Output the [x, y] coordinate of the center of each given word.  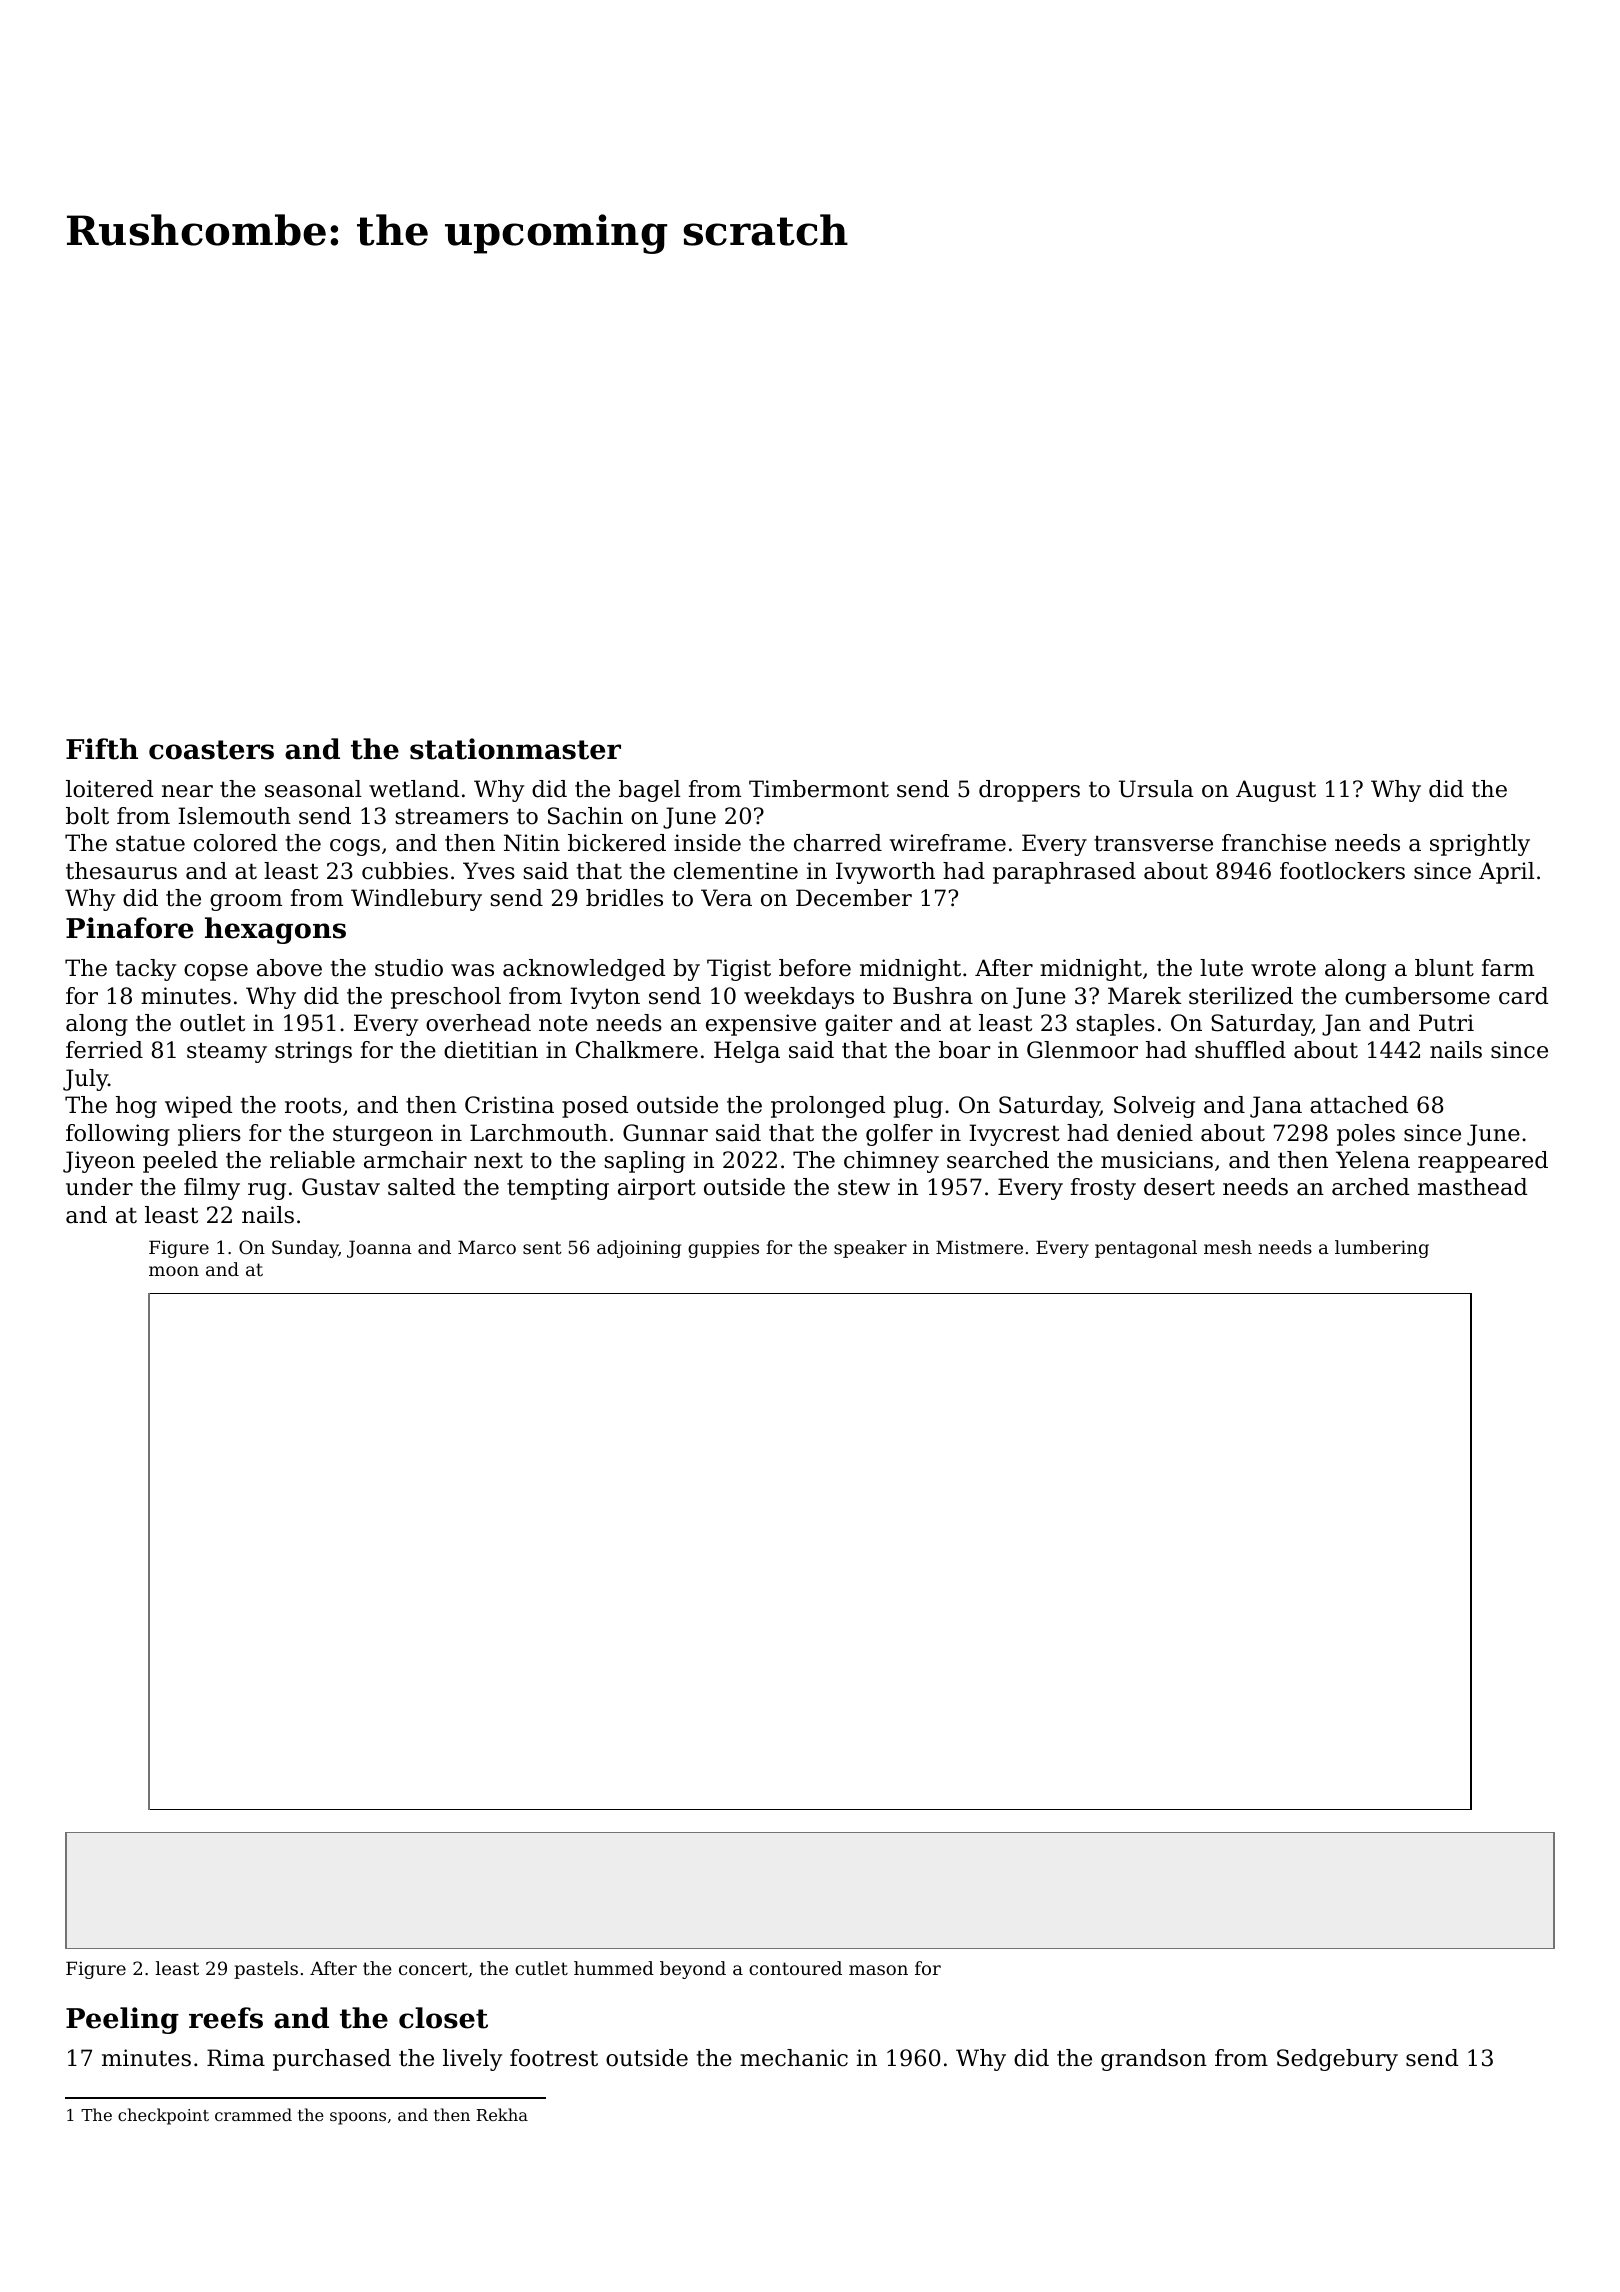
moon [174, 1271]
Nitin [532, 843]
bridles [624, 898]
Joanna [379, 1249]
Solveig [1154, 1107]
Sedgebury [1337, 2060]
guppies [723, 1249]
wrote [1283, 968]
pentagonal [1146, 1249]
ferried [104, 1050]
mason [878, 1970]
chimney [891, 1162]
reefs [226, 2018]
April [1507, 873]
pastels [266, 1970]
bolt [87, 816]
